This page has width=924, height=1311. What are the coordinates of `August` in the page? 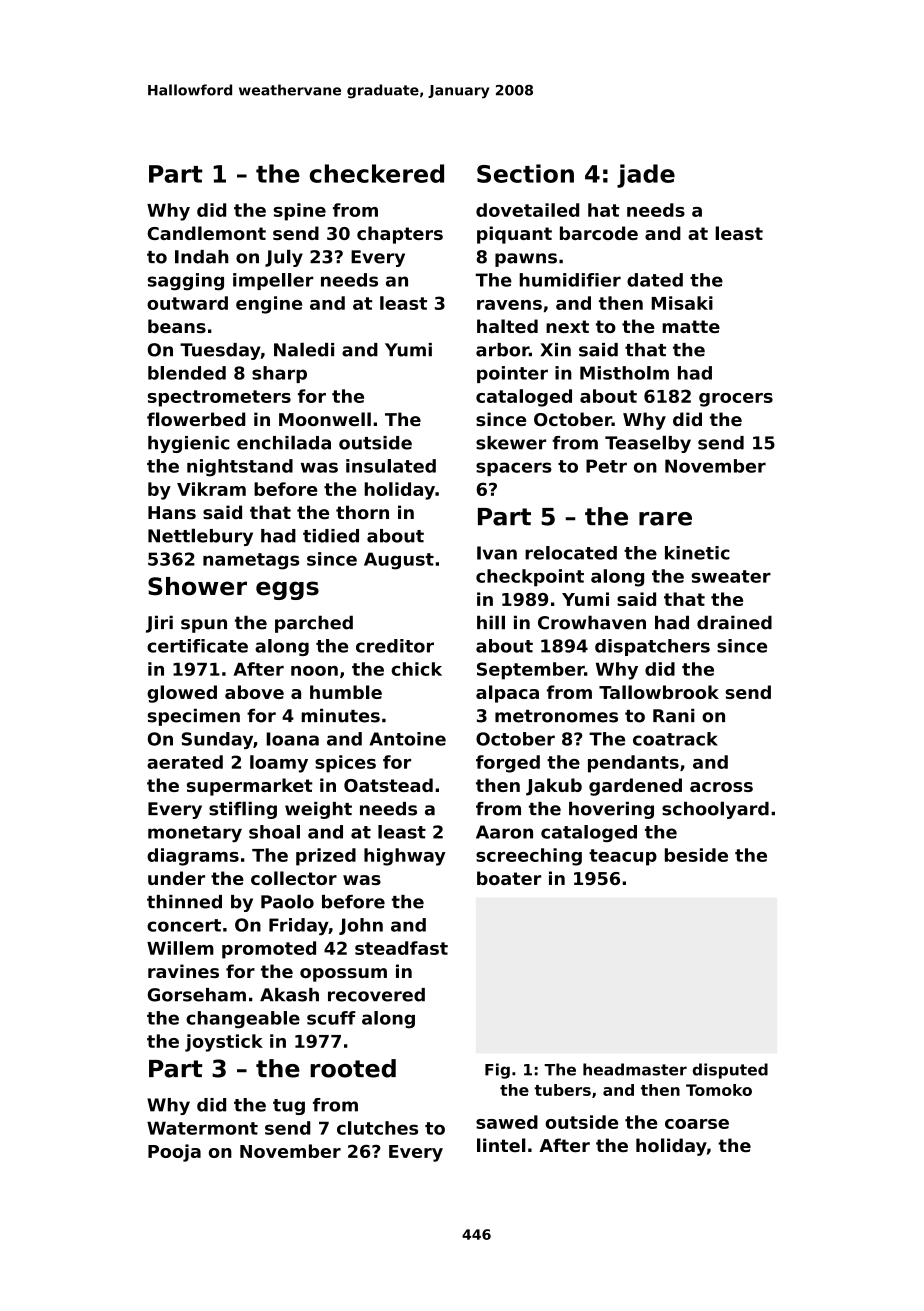 It's located at (399, 561).
